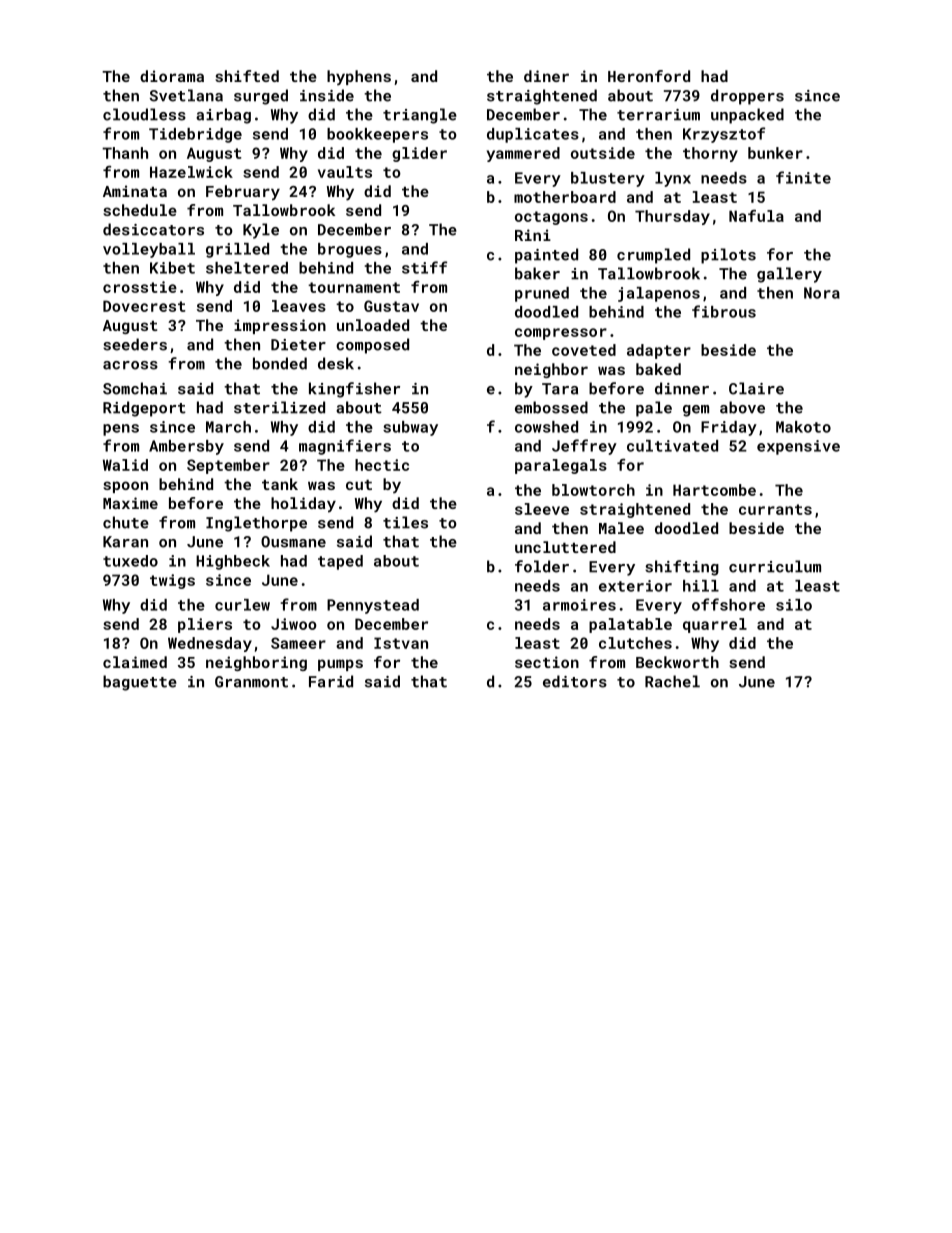 The image size is (952, 1233). What do you see at coordinates (756, 388) in the document?
I see `Claire` at bounding box center [756, 388].
